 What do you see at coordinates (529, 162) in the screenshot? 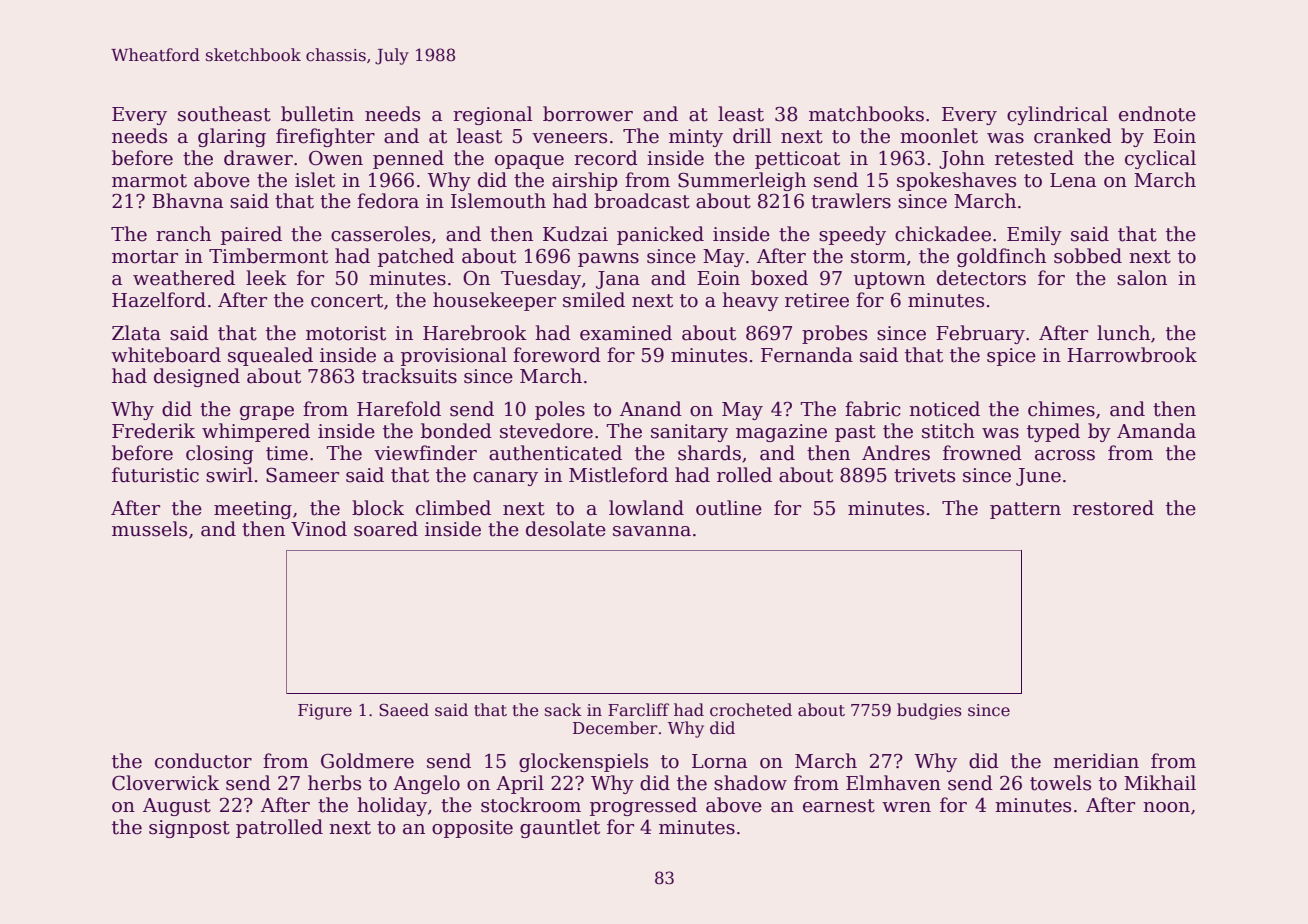
I see `opaque` at bounding box center [529, 162].
